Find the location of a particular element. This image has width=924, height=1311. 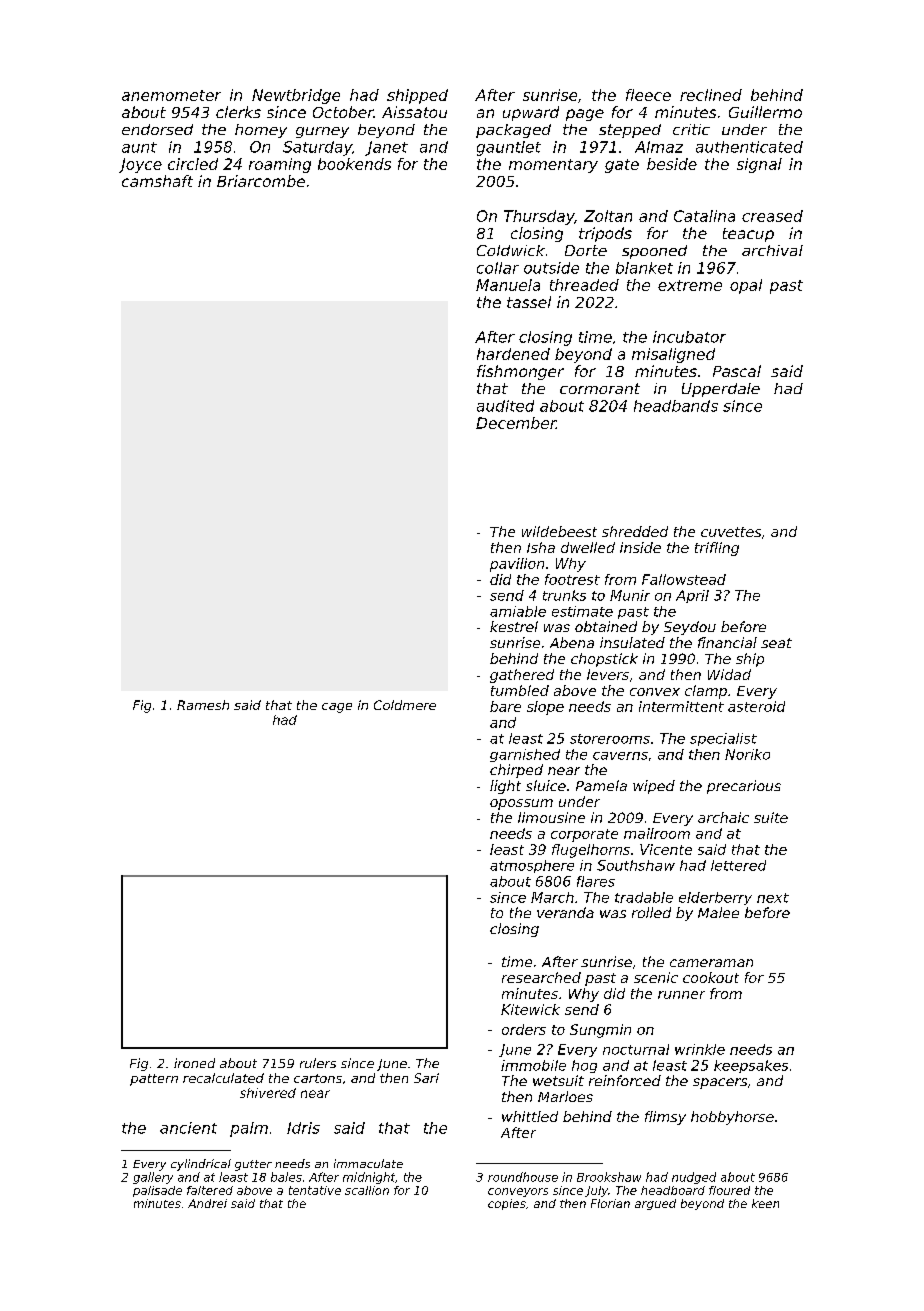

pattern is located at coordinates (154, 1080).
